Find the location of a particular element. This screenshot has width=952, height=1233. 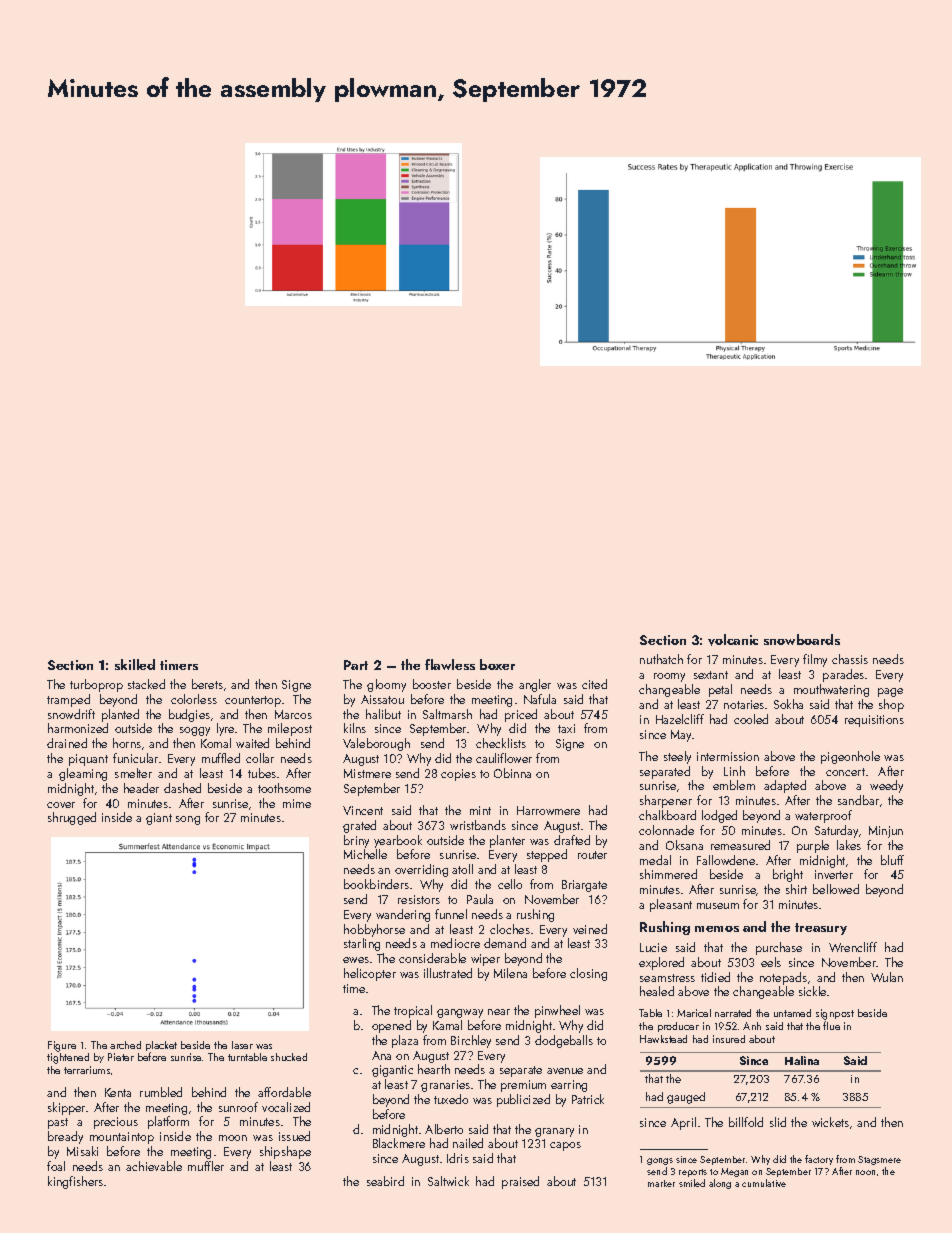

Wulan is located at coordinates (887, 977).
